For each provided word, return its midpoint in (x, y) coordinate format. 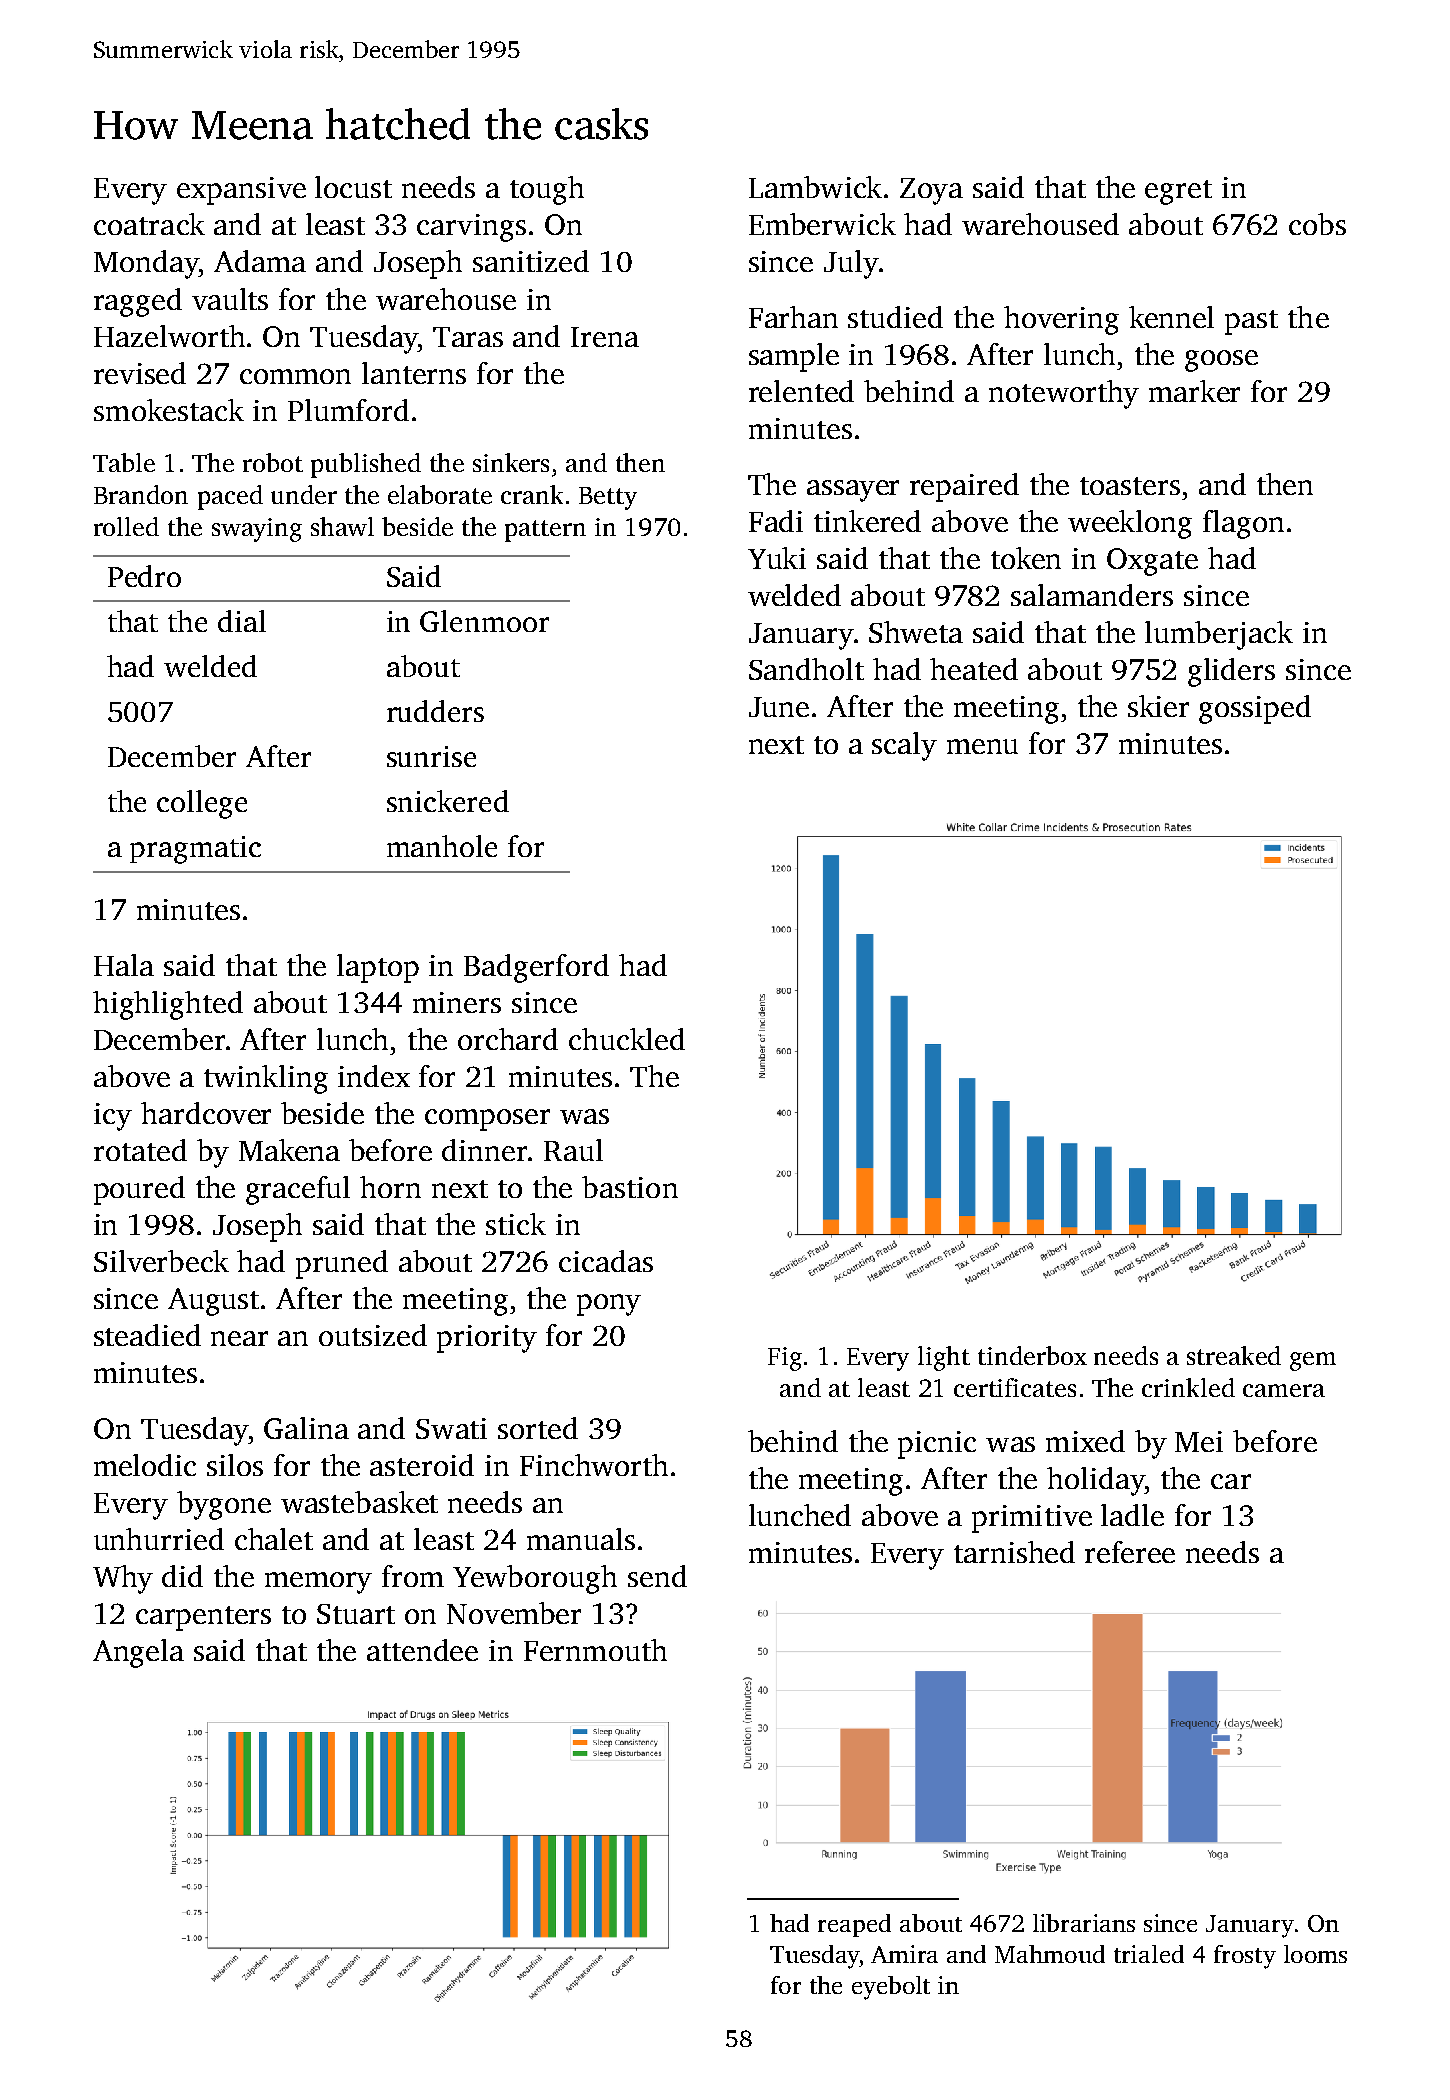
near (239, 1338)
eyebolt (891, 1988)
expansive (241, 191)
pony (609, 1305)
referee (1130, 1552)
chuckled (627, 1039)
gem (1313, 1361)
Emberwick (822, 224)
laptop (378, 968)
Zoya (931, 191)
